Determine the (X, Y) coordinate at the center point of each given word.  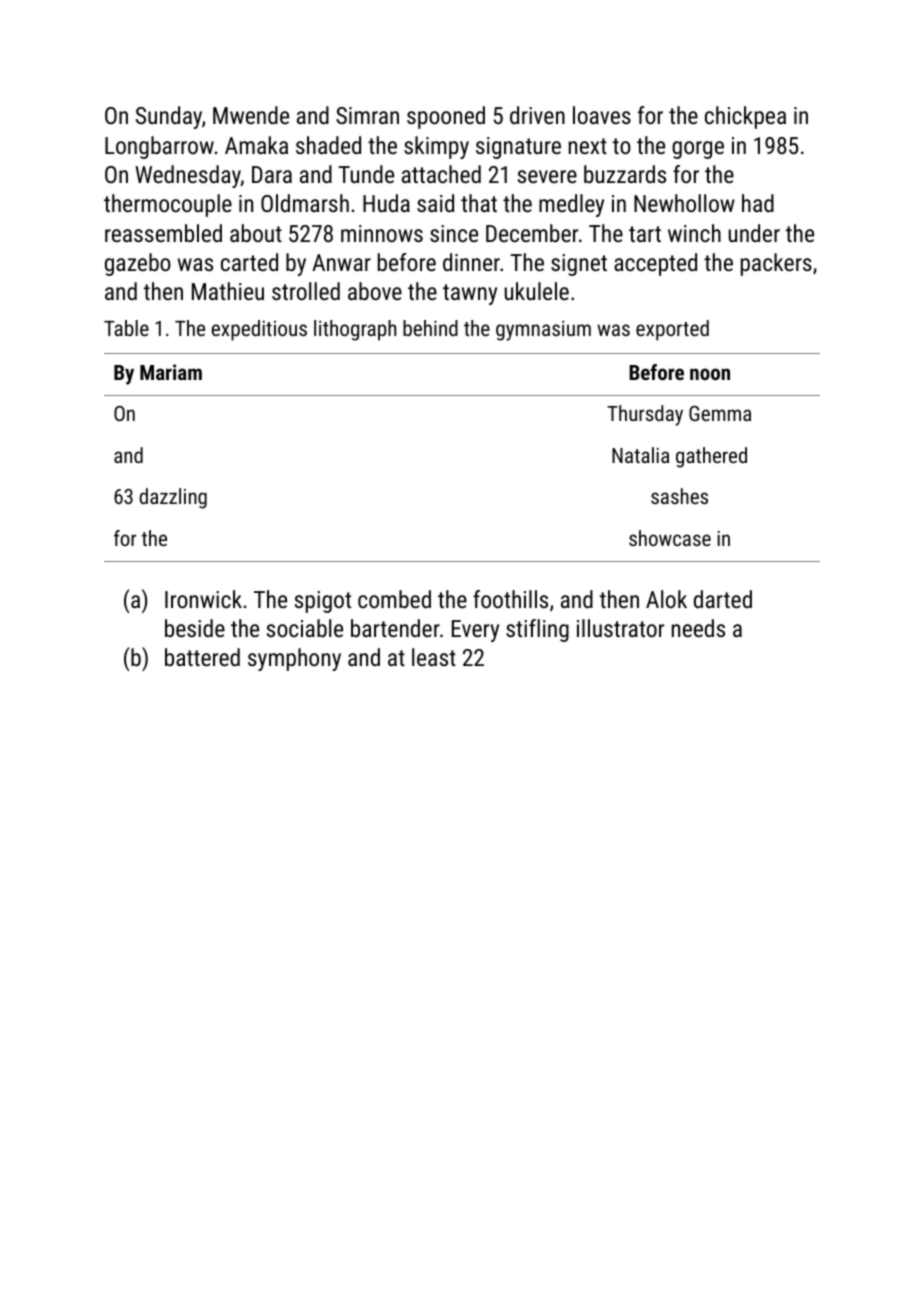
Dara (272, 174)
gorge (698, 150)
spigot (323, 602)
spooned (446, 117)
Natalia (640, 455)
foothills (510, 599)
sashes (679, 496)
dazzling (173, 498)
